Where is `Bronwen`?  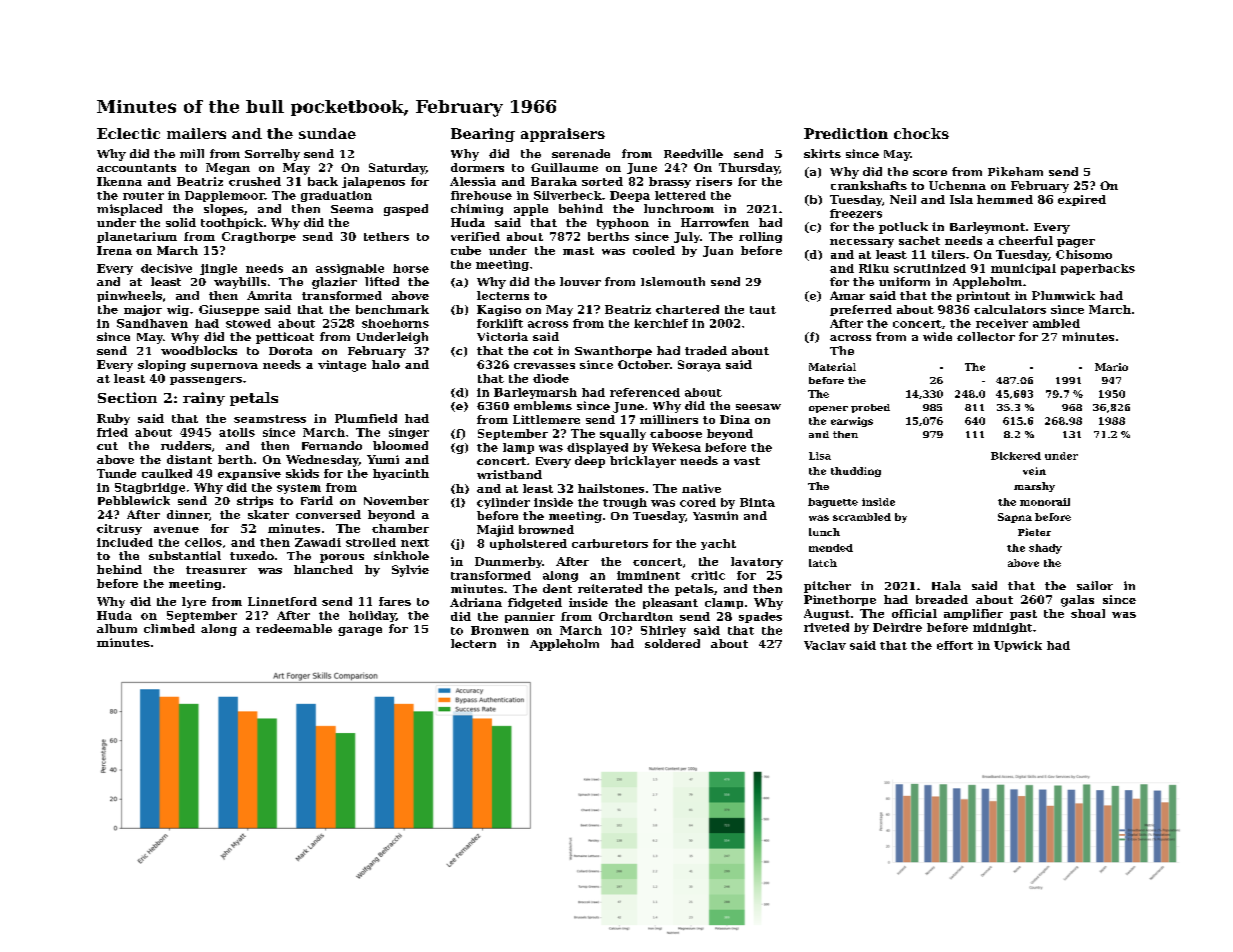 Bronwen is located at coordinates (500, 630).
